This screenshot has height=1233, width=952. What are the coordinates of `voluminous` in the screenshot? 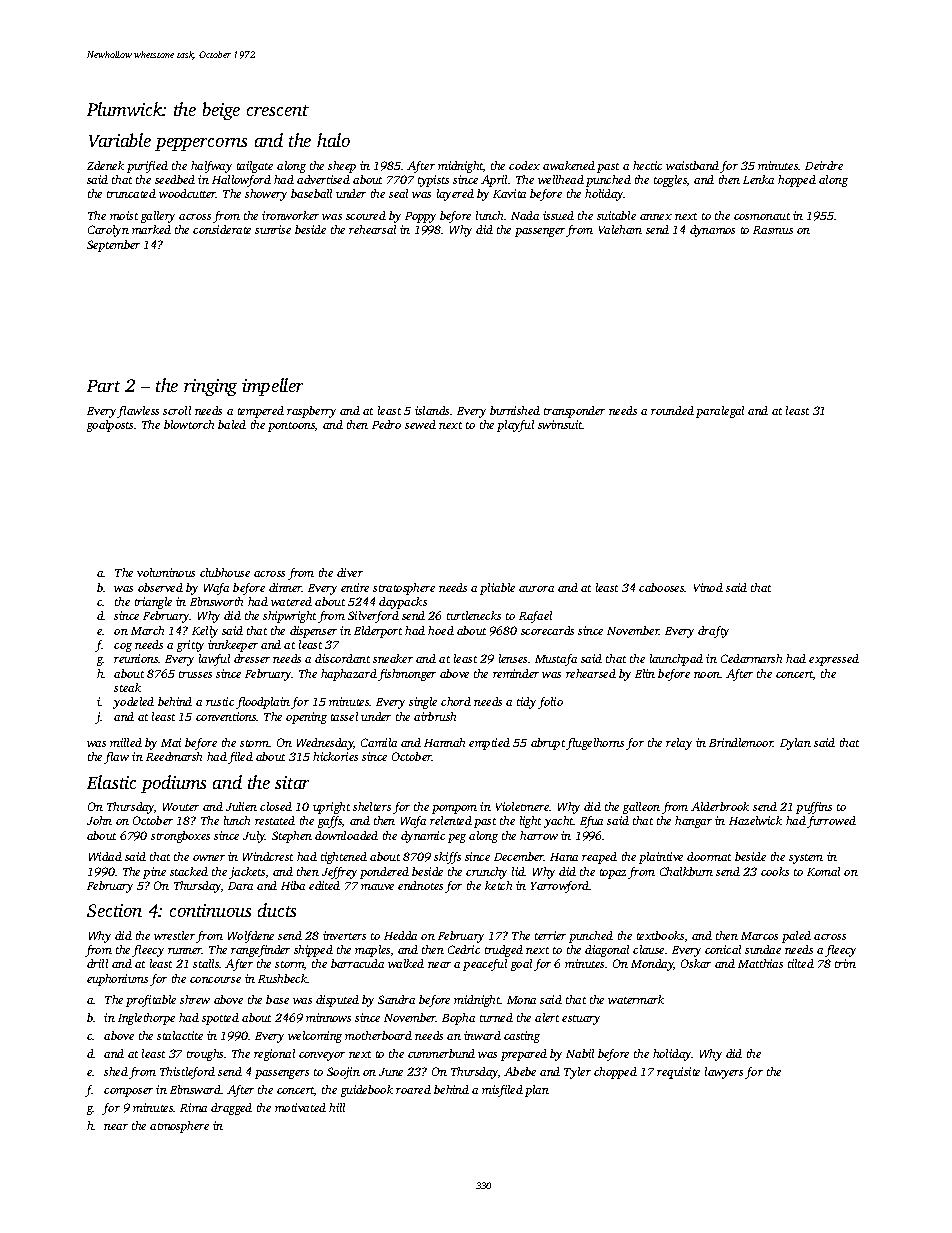 It's located at (166, 572).
